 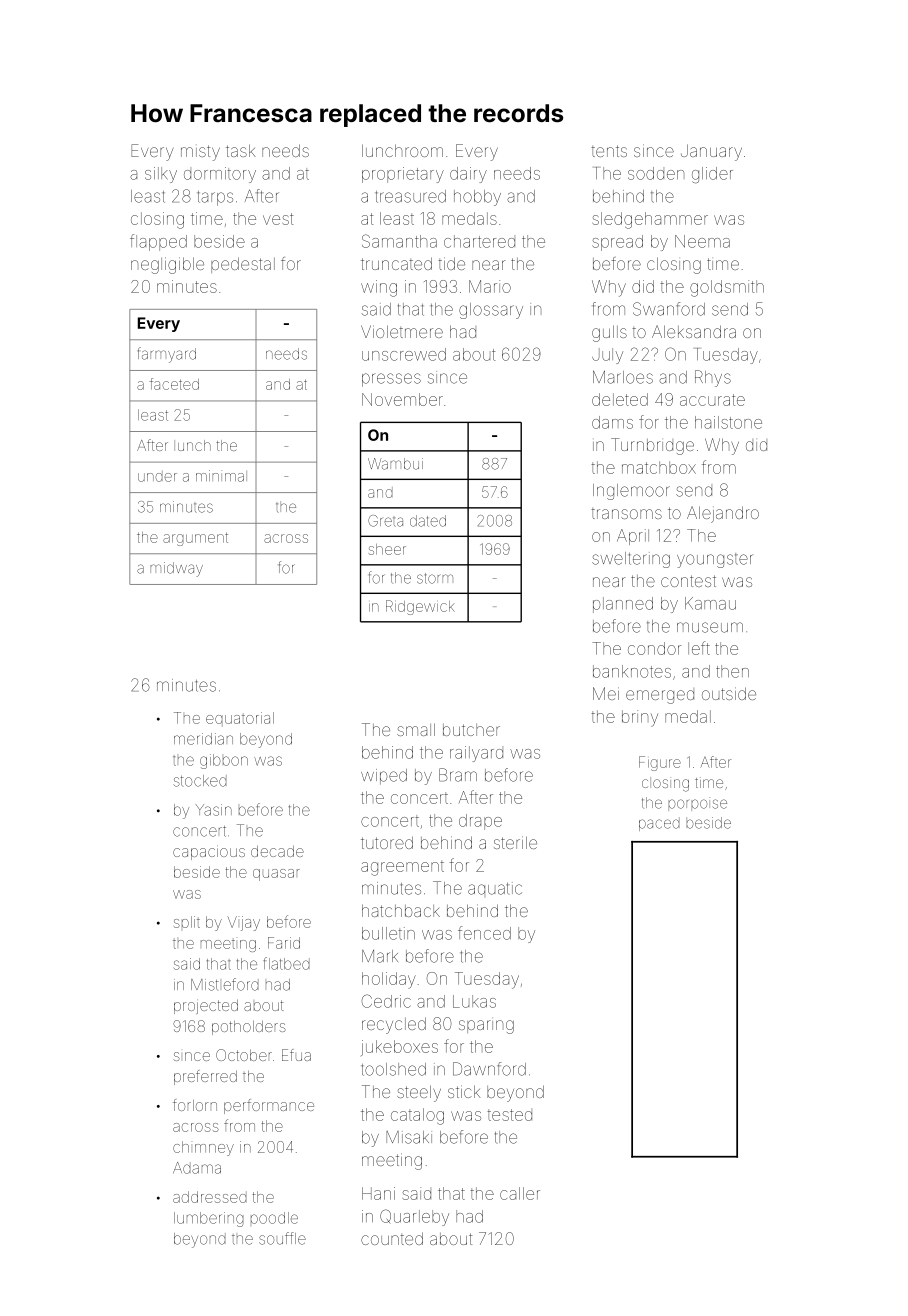 I want to click on sparing, so click(x=486, y=1027).
